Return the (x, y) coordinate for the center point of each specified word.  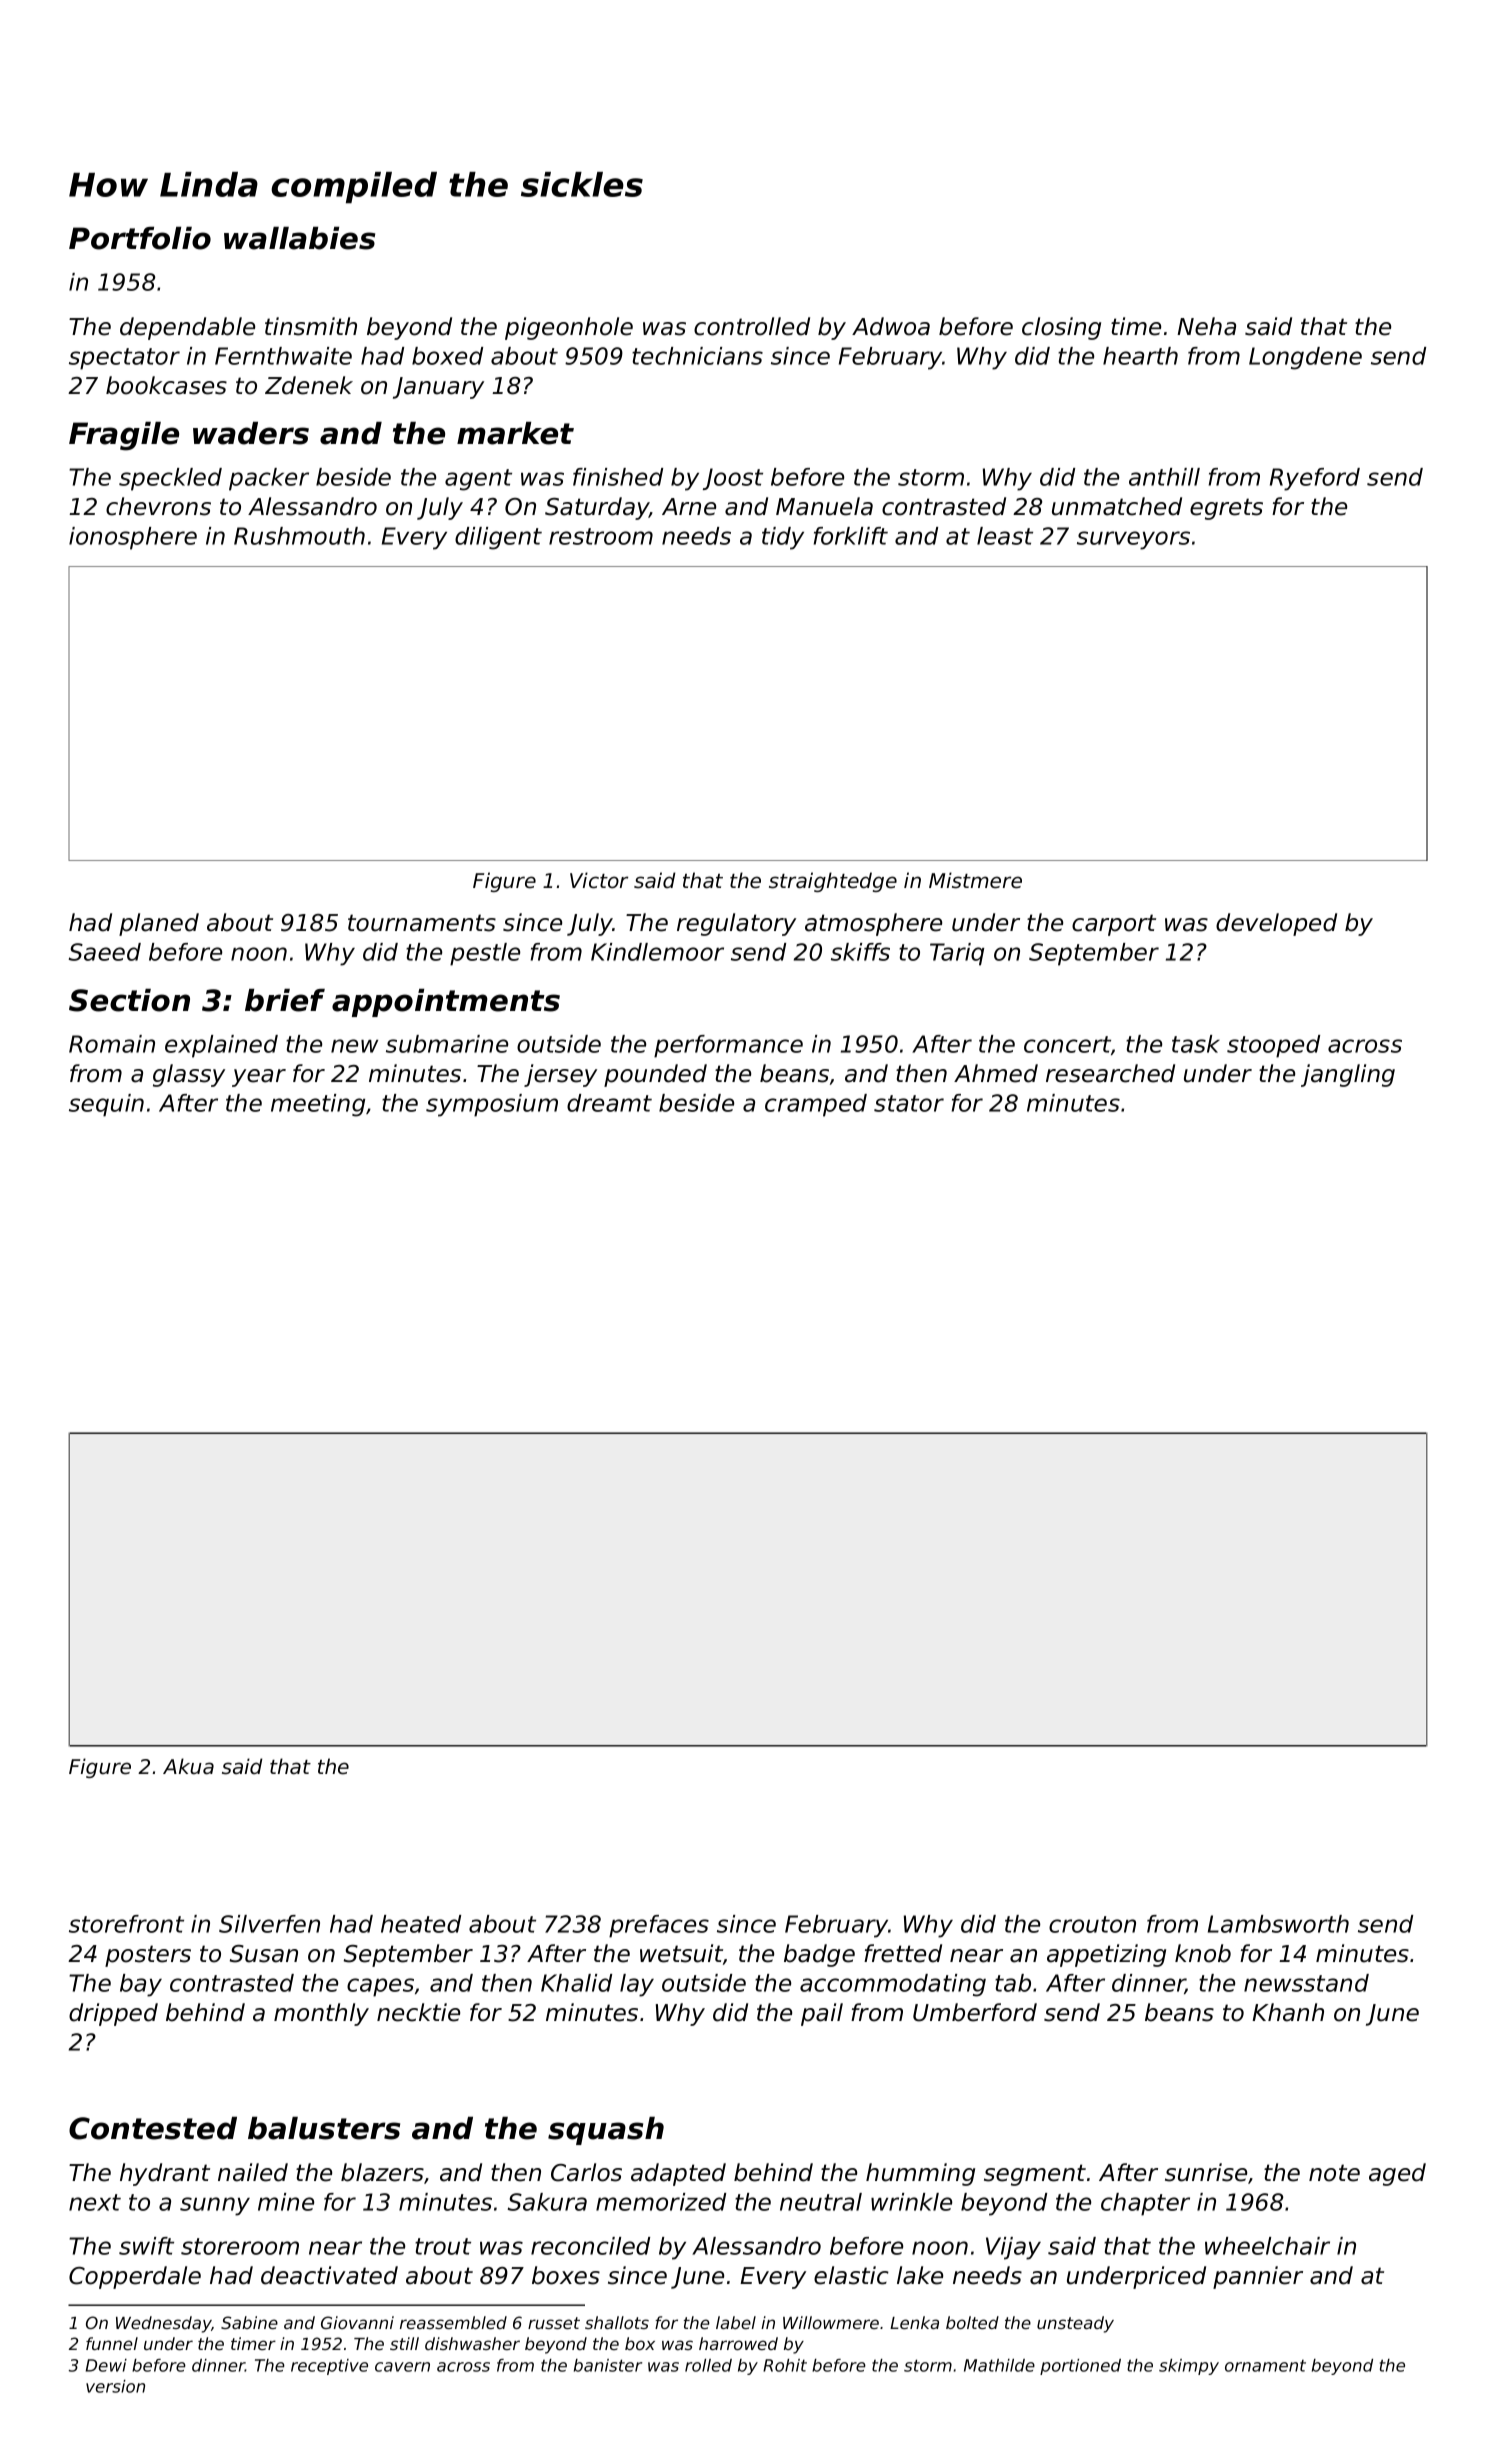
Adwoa (891, 326)
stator (909, 1103)
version (115, 2386)
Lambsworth (1278, 1924)
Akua (188, 1766)
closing (1061, 328)
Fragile (124, 436)
